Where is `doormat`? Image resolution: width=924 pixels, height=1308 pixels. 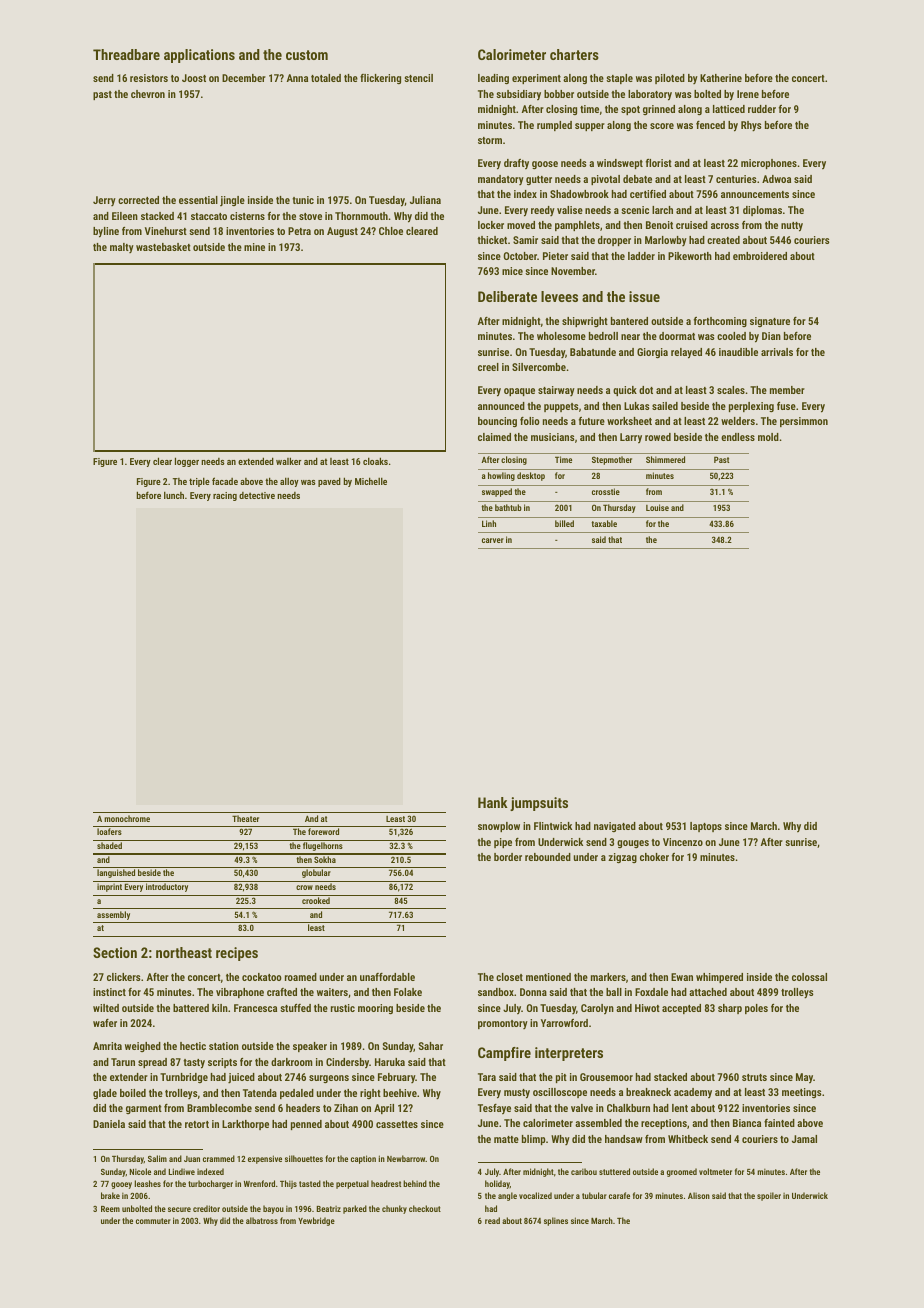
doormat is located at coordinates (677, 336).
